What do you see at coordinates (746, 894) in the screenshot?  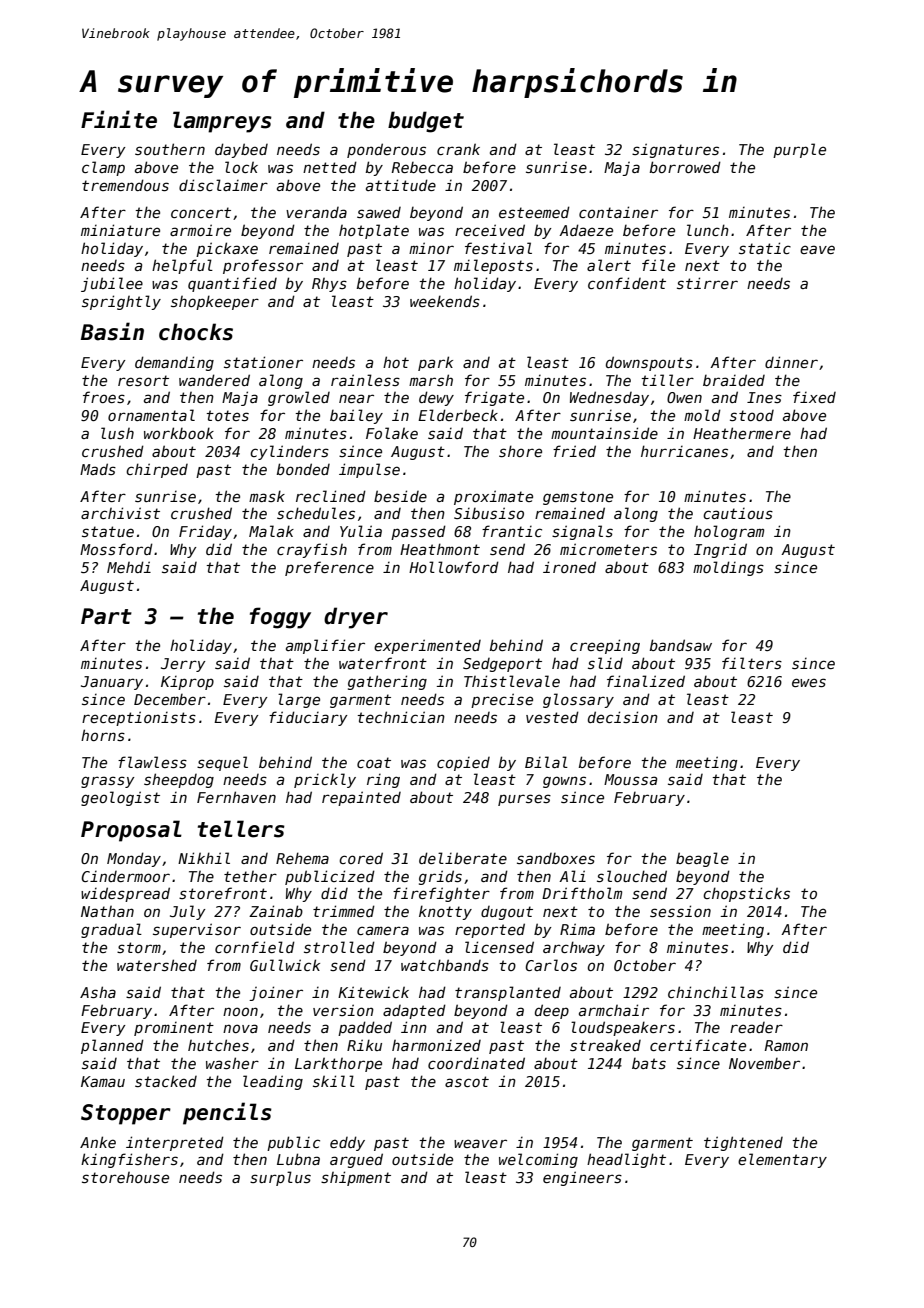 I see `chopsticks` at bounding box center [746, 894].
